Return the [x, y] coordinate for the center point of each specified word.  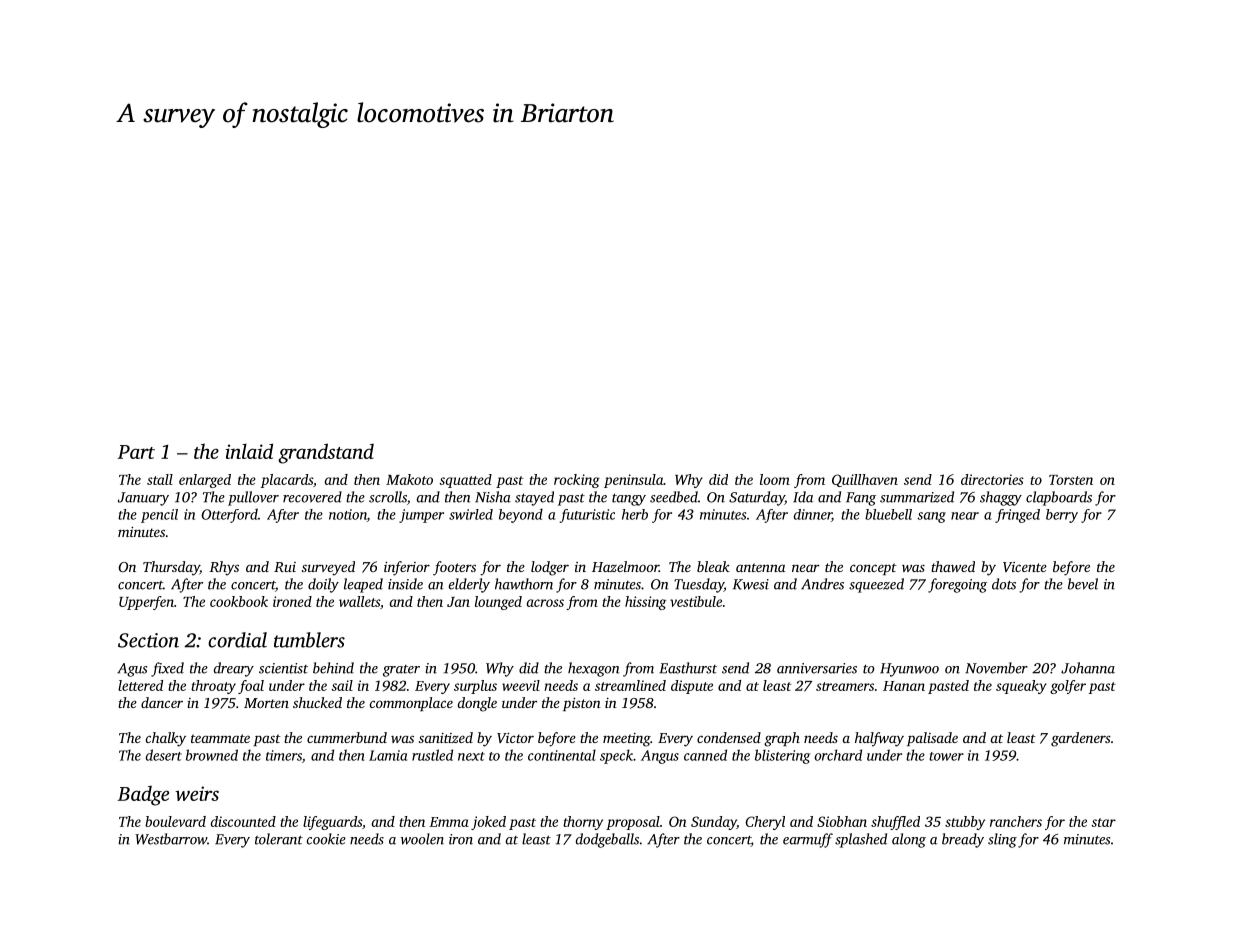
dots [1004, 584]
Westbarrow [171, 839]
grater [401, 671]
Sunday [714, 823]
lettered [140, 685]
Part [136, 452]
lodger [550, 568]
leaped [363, 585]
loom [775, 479]
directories [992, 479]
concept [873, 569]
